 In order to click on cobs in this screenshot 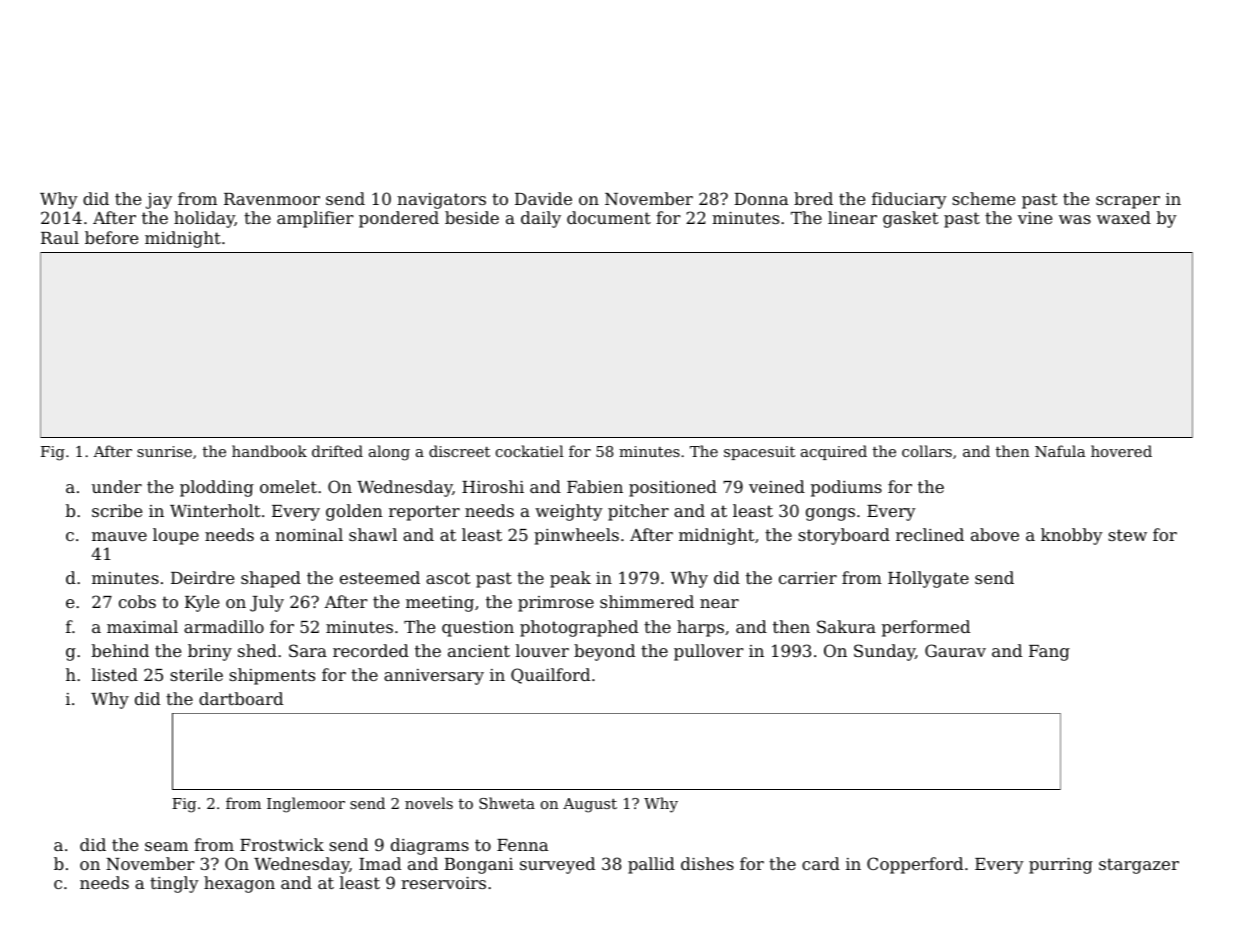, I will do `click(137, 601)`.
